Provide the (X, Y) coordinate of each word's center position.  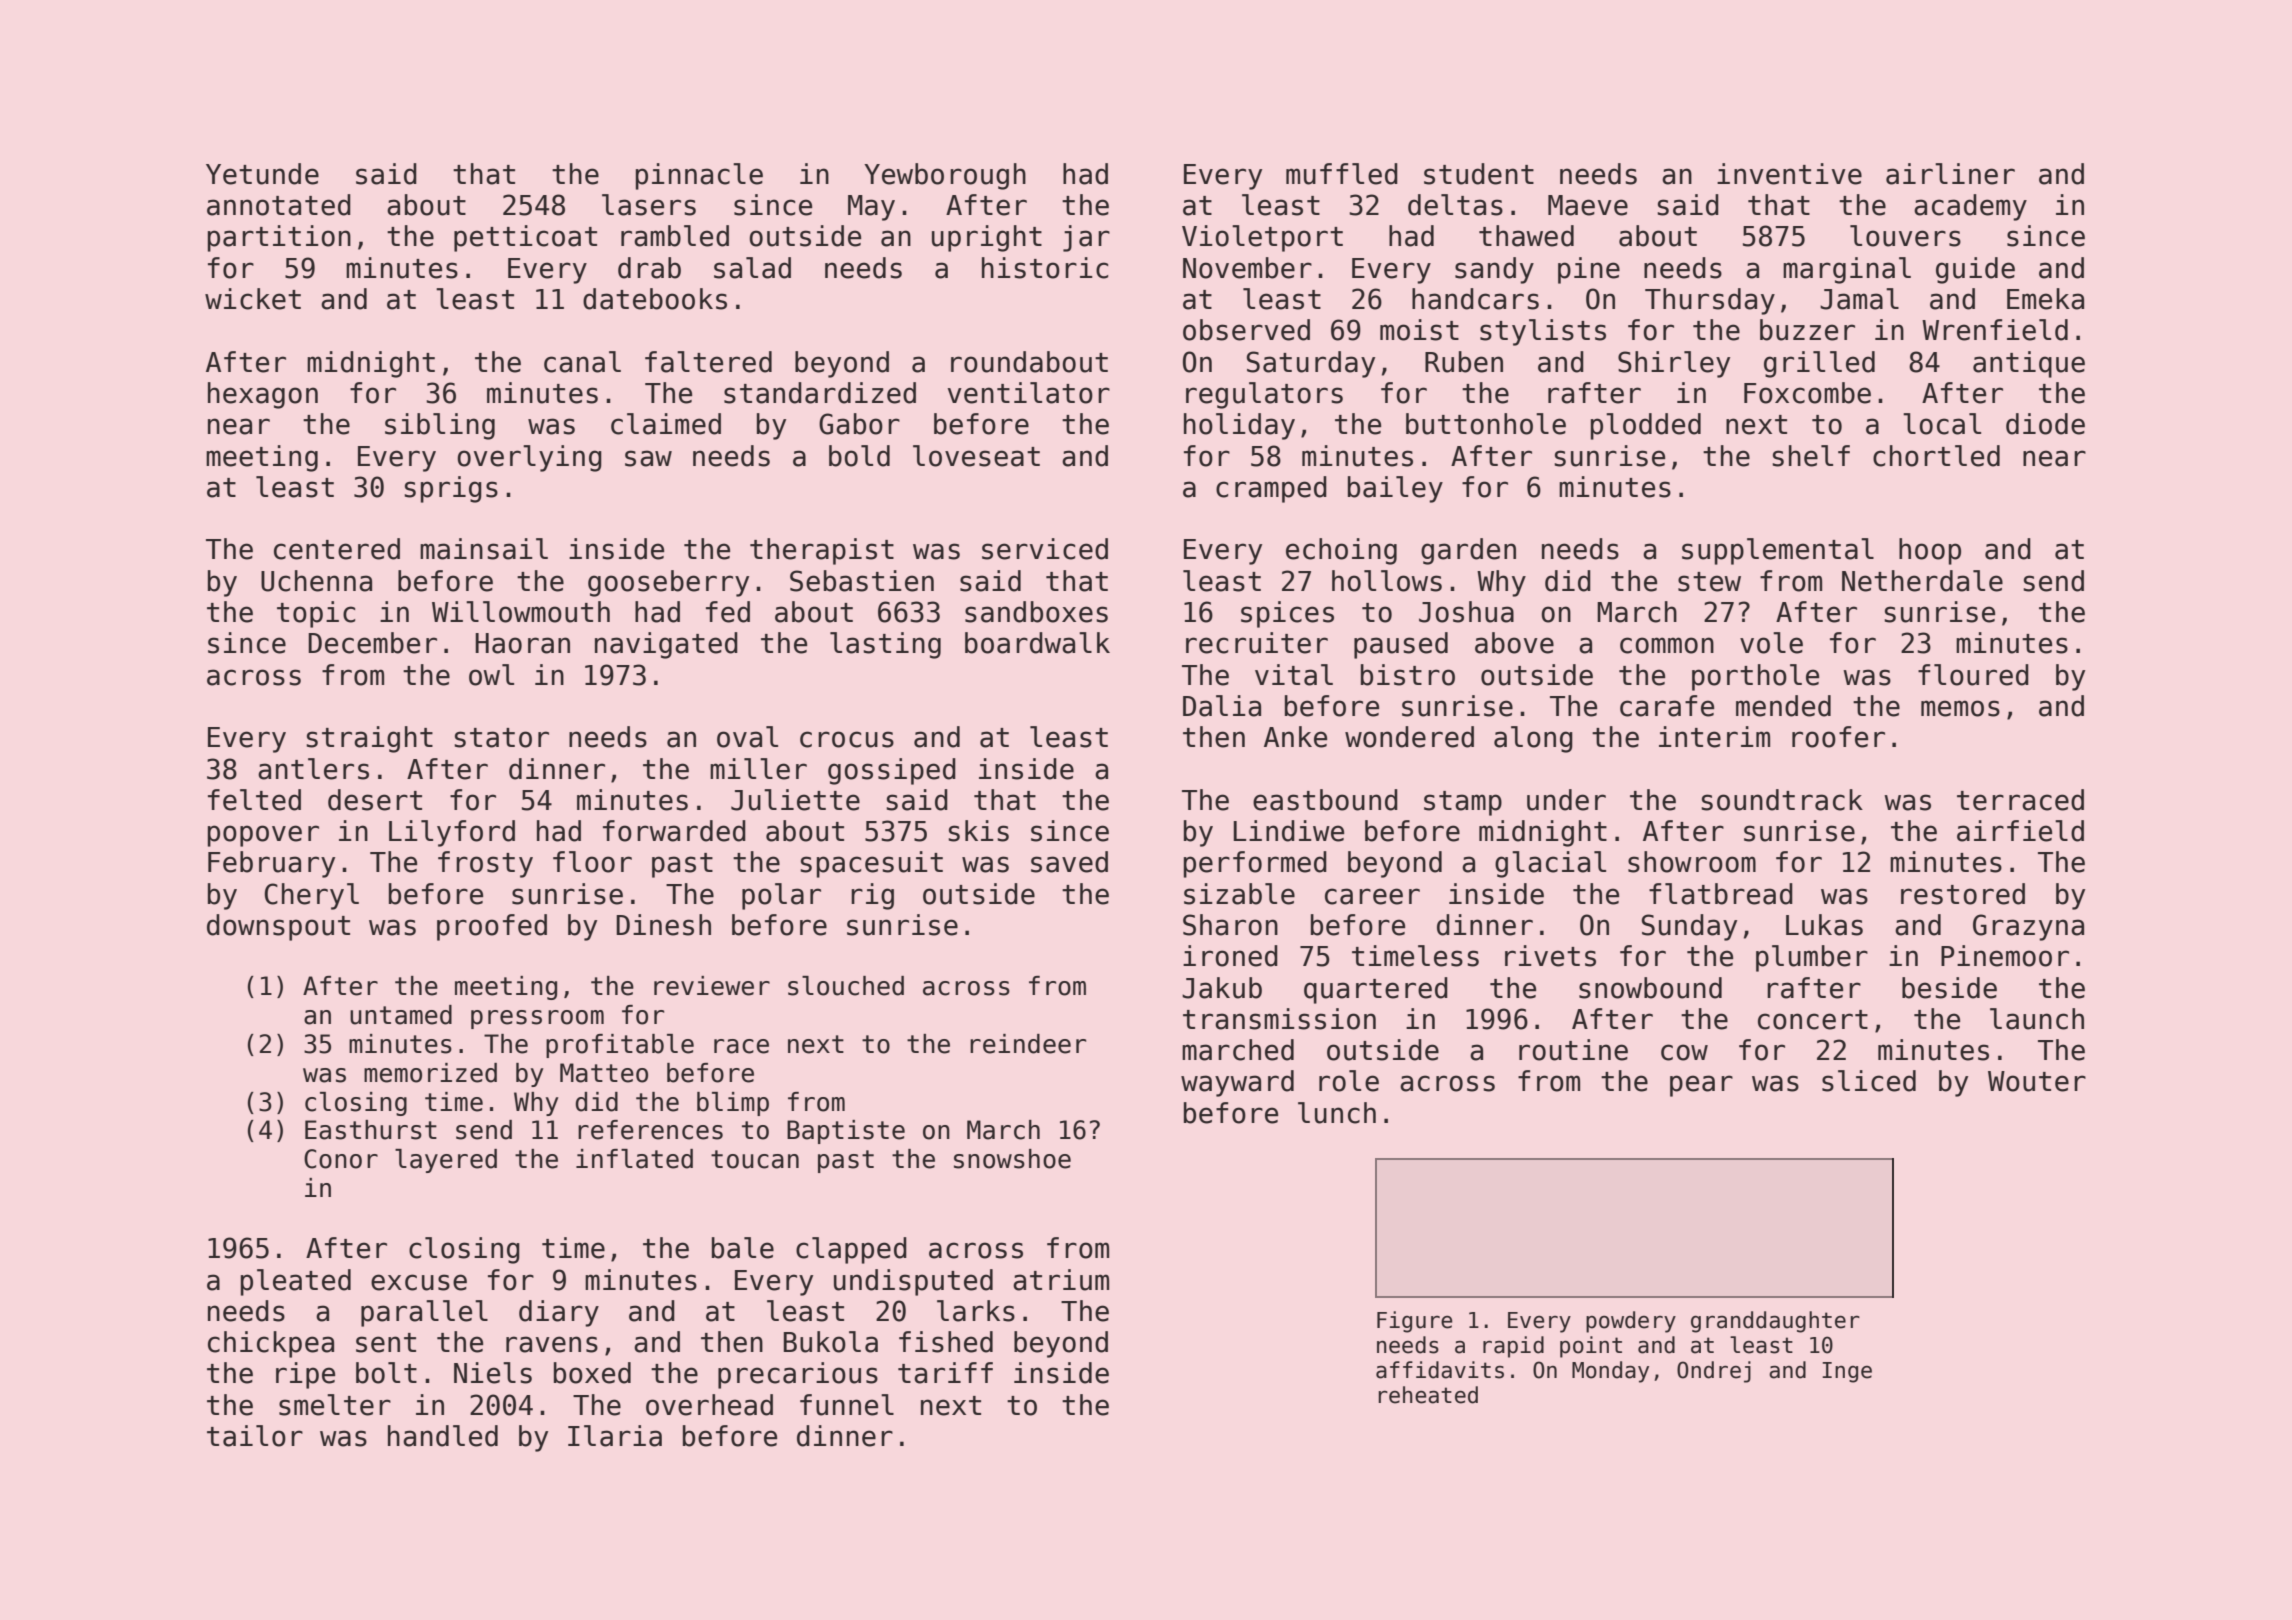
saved (1069, 862)
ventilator (1029, 393)
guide (1975, 270)
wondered (1409, 737)
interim (1714, 737)
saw (648, 458)
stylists (1543, 332)
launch (2037, 1019)
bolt (386, 1373)
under (1566, 800)
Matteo (604, 1073)
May (871, 208)
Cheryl (311, 896)
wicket (253, 299)
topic (316, 614)
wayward (1237, 1083)
